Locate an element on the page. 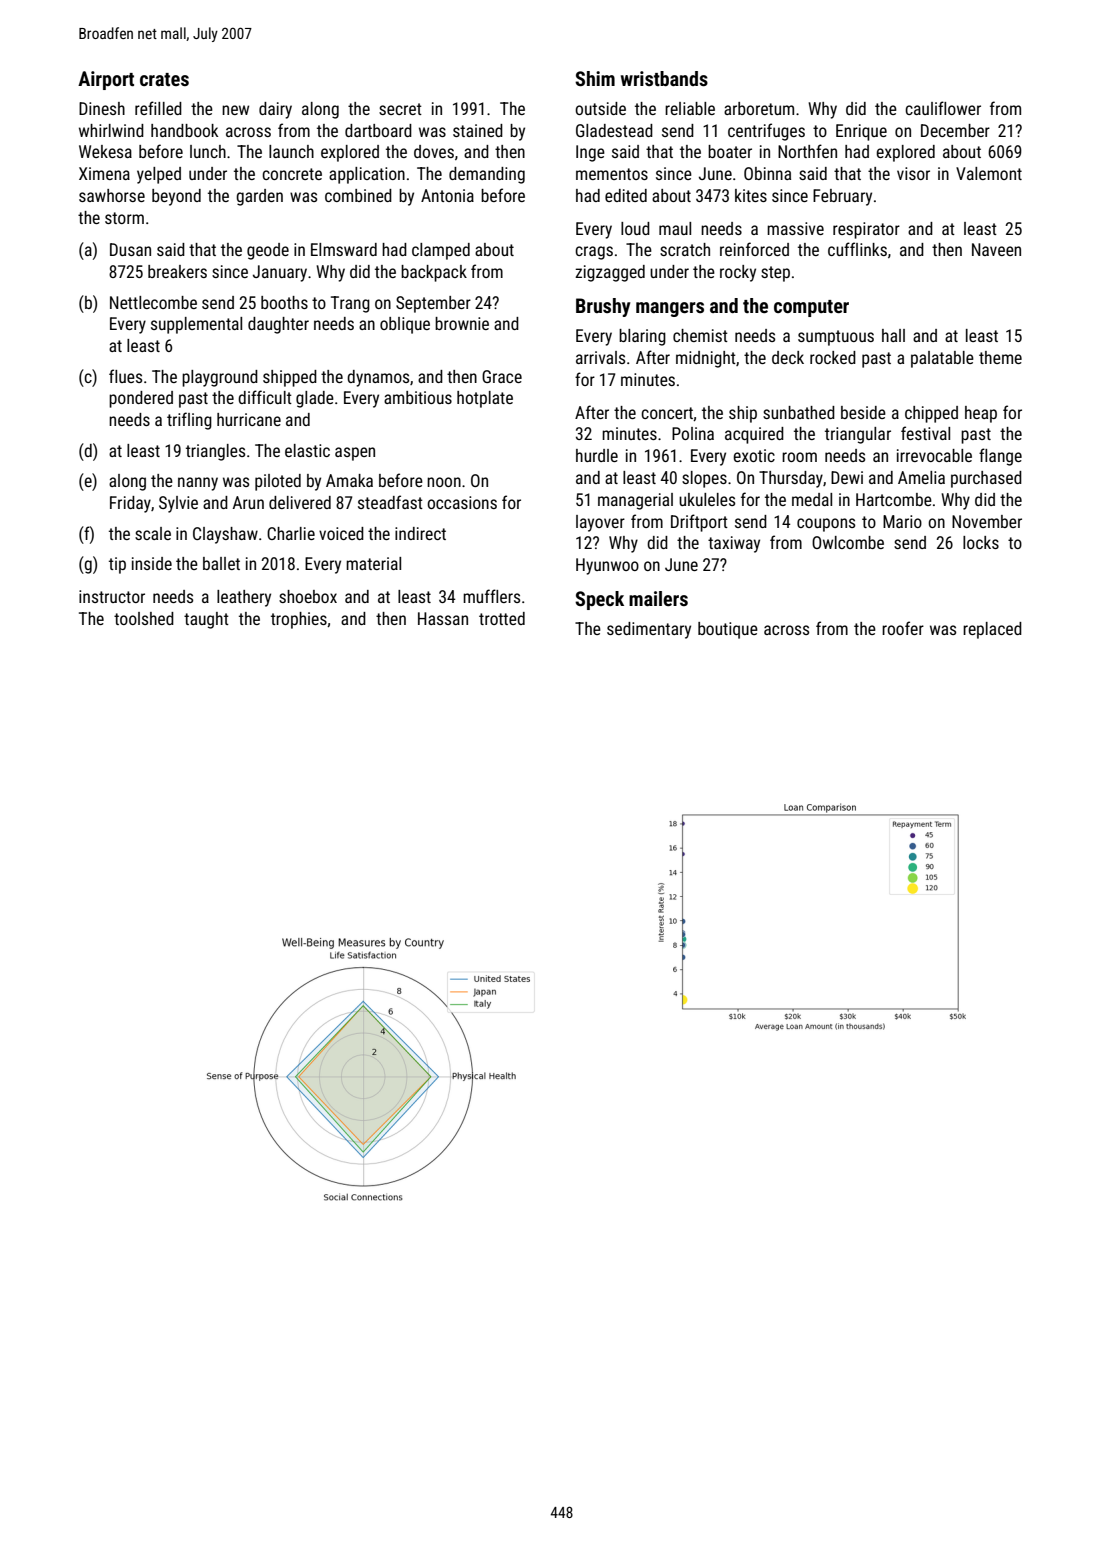 This page has height=1557, width=1101. triangular is located at coordinates (858, 435).
